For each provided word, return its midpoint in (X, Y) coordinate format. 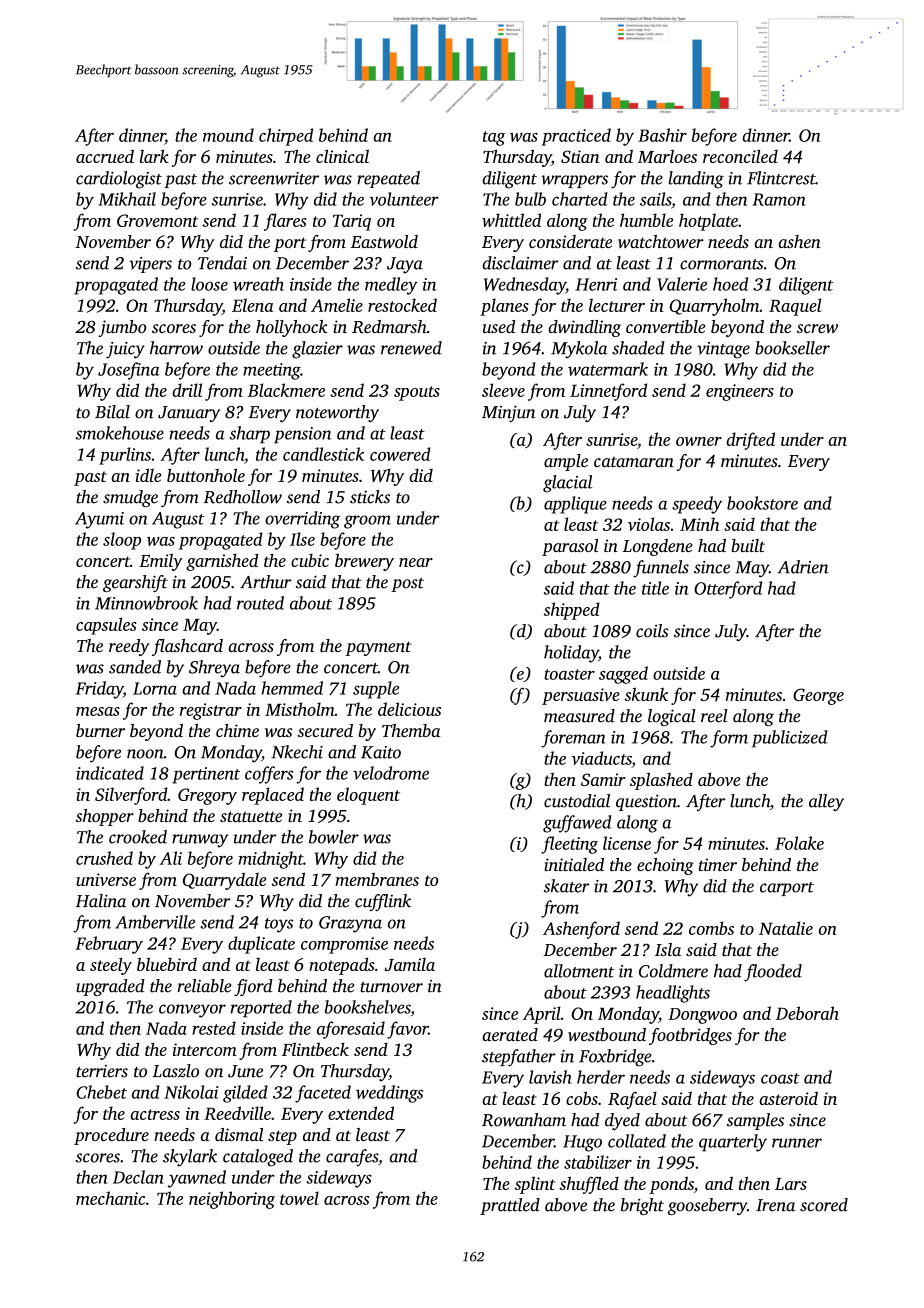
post (407, 585)
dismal (239, 1134)
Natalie (786, 928)
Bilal (112, 412)
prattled (510, 1206)
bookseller (792, 348)
